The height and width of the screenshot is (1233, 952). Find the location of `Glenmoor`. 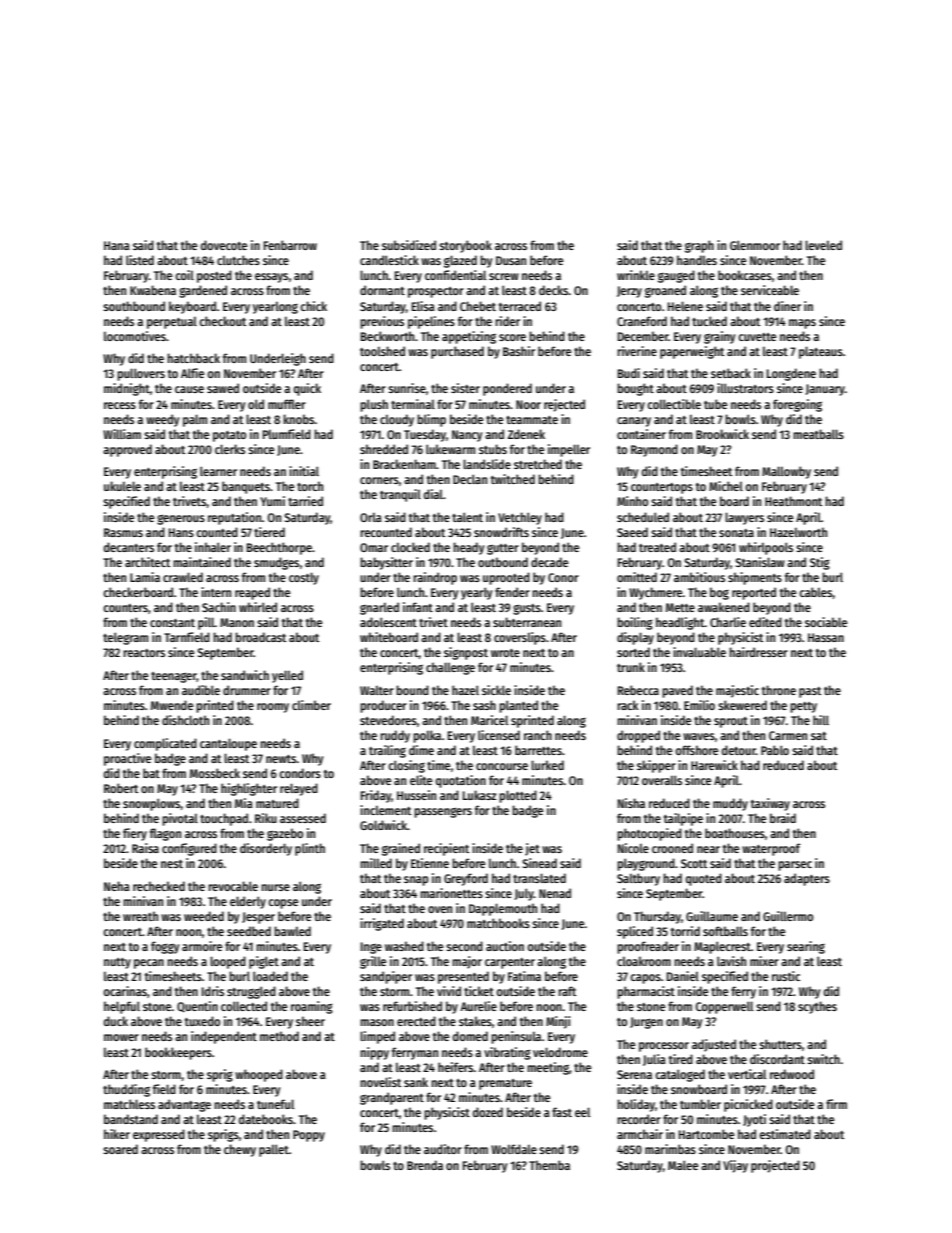

Glenmoor is located at coordinates (755, 245).
